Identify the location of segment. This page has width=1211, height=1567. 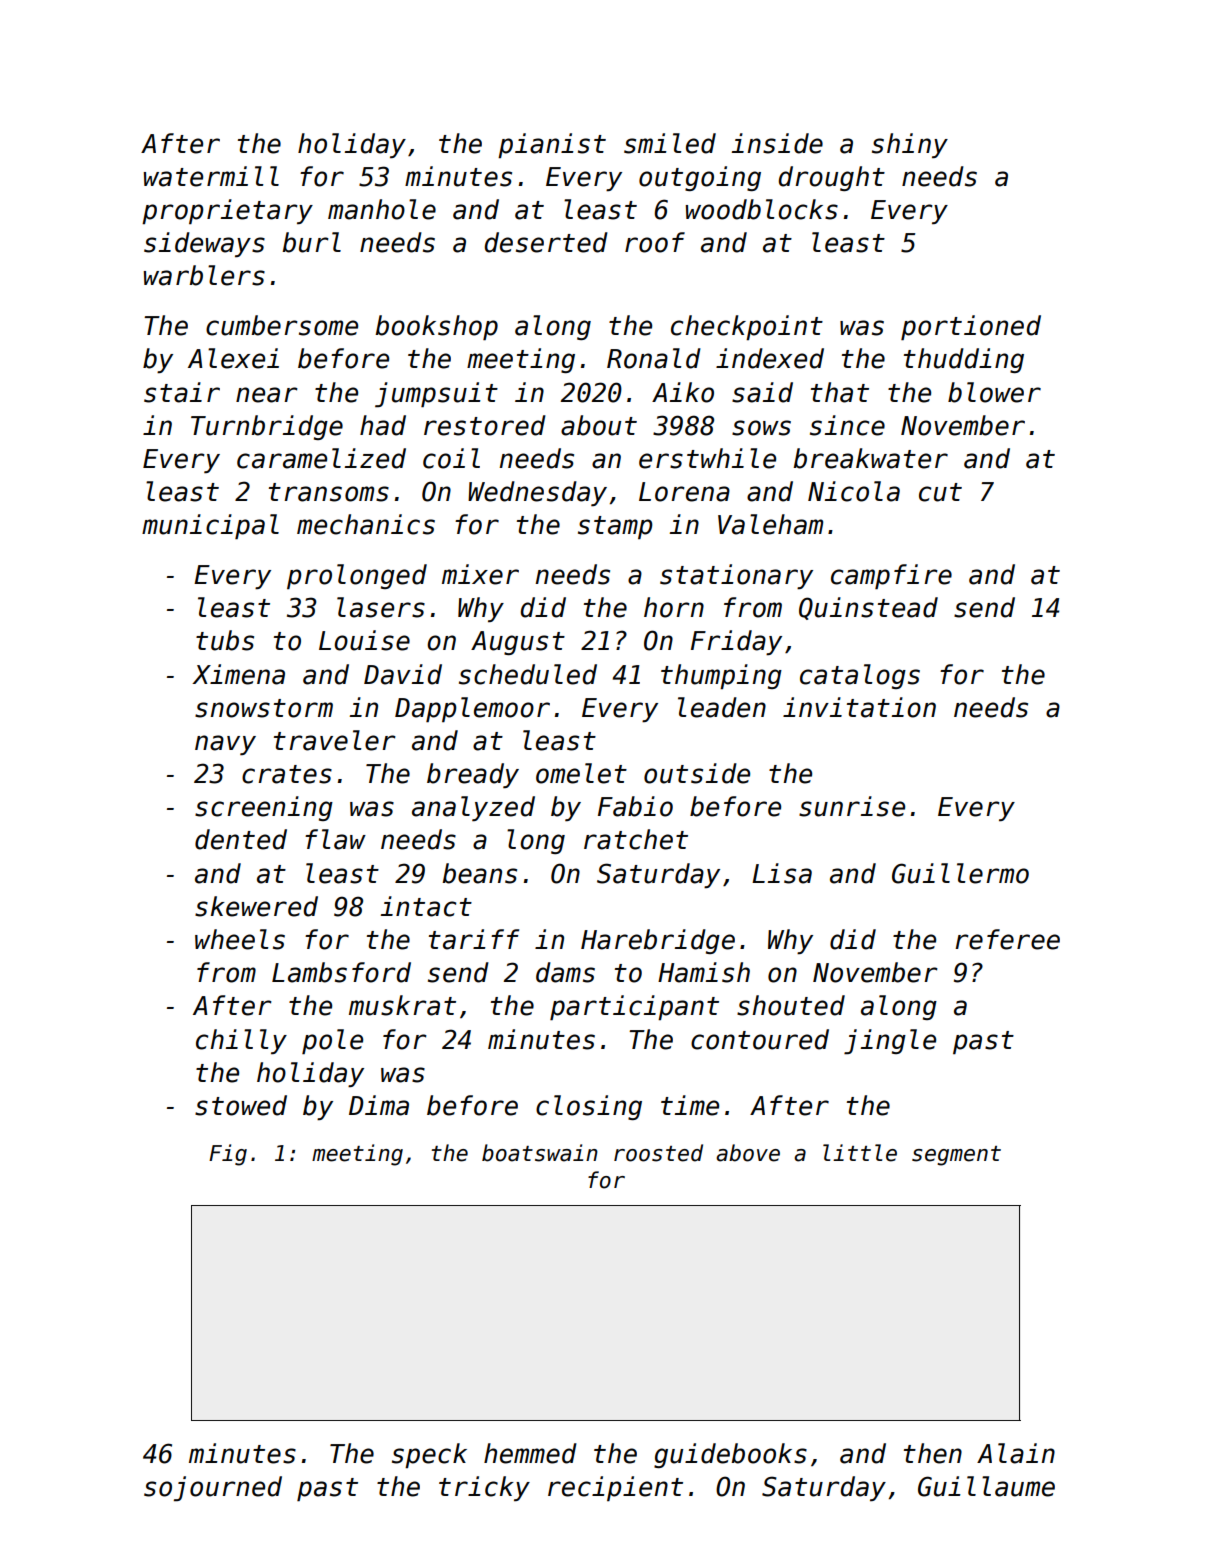
(956, 1156).
